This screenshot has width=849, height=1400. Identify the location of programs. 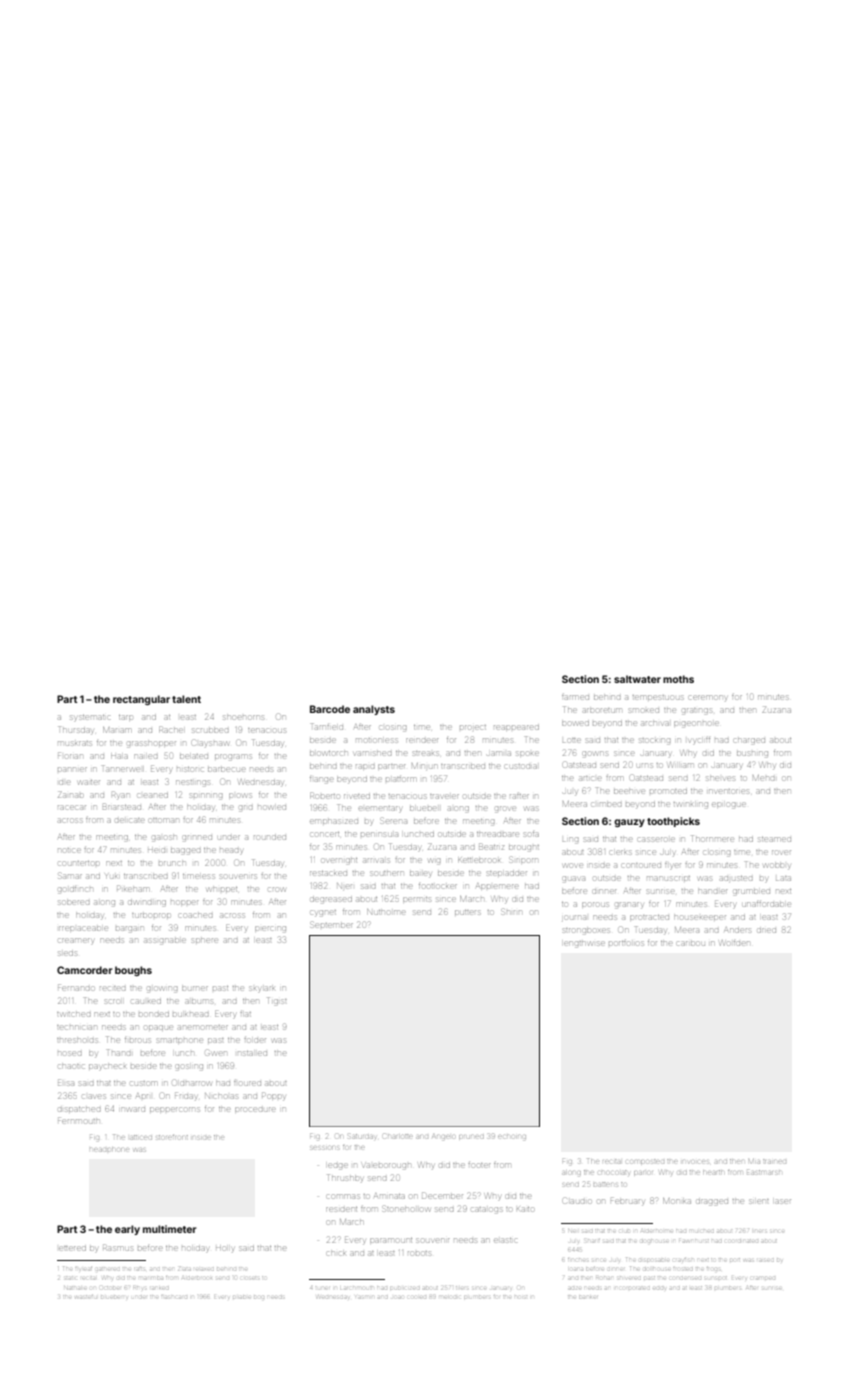
(233, 757).
